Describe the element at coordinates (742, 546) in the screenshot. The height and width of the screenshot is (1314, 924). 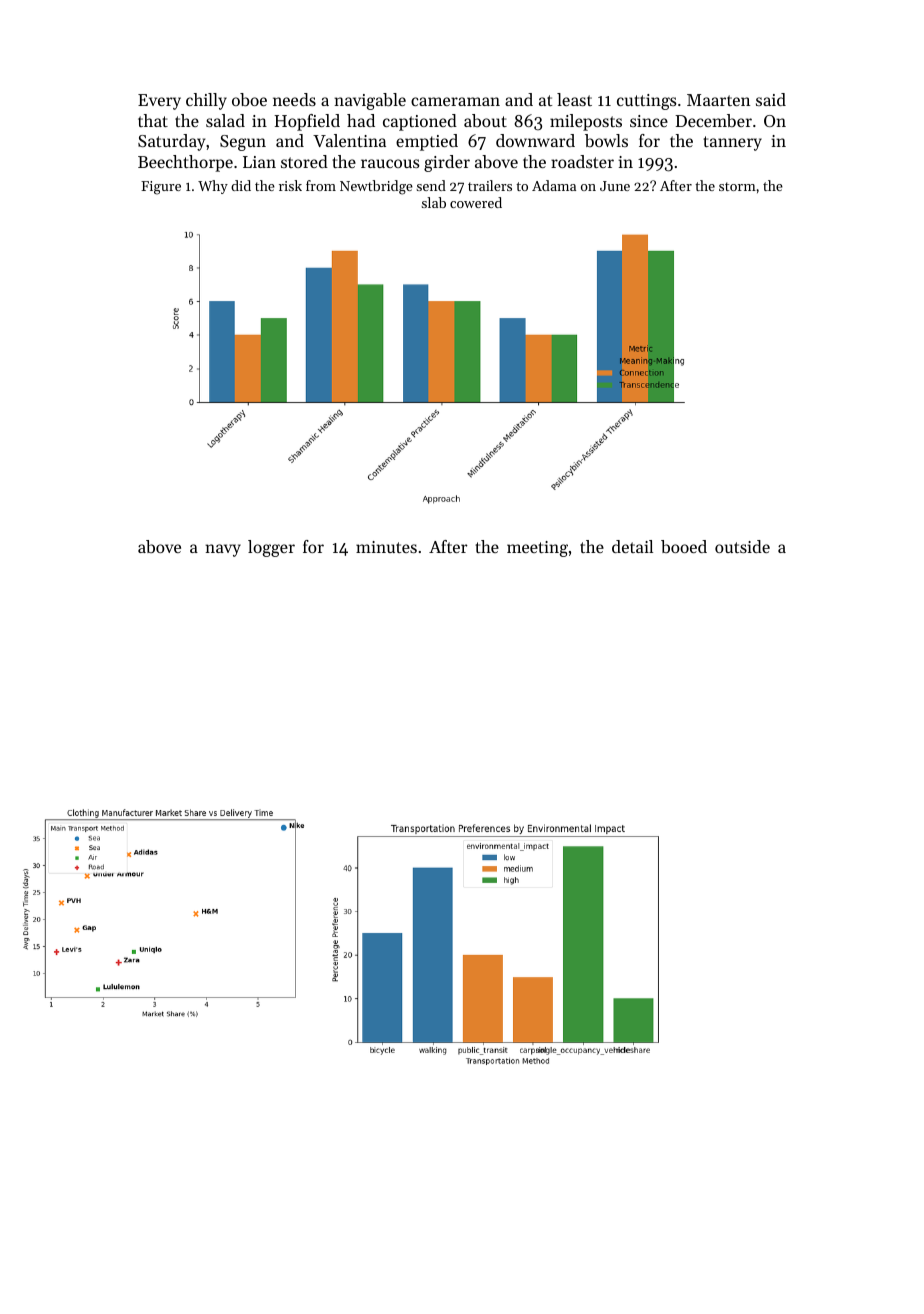
I see `outside` at that location.
